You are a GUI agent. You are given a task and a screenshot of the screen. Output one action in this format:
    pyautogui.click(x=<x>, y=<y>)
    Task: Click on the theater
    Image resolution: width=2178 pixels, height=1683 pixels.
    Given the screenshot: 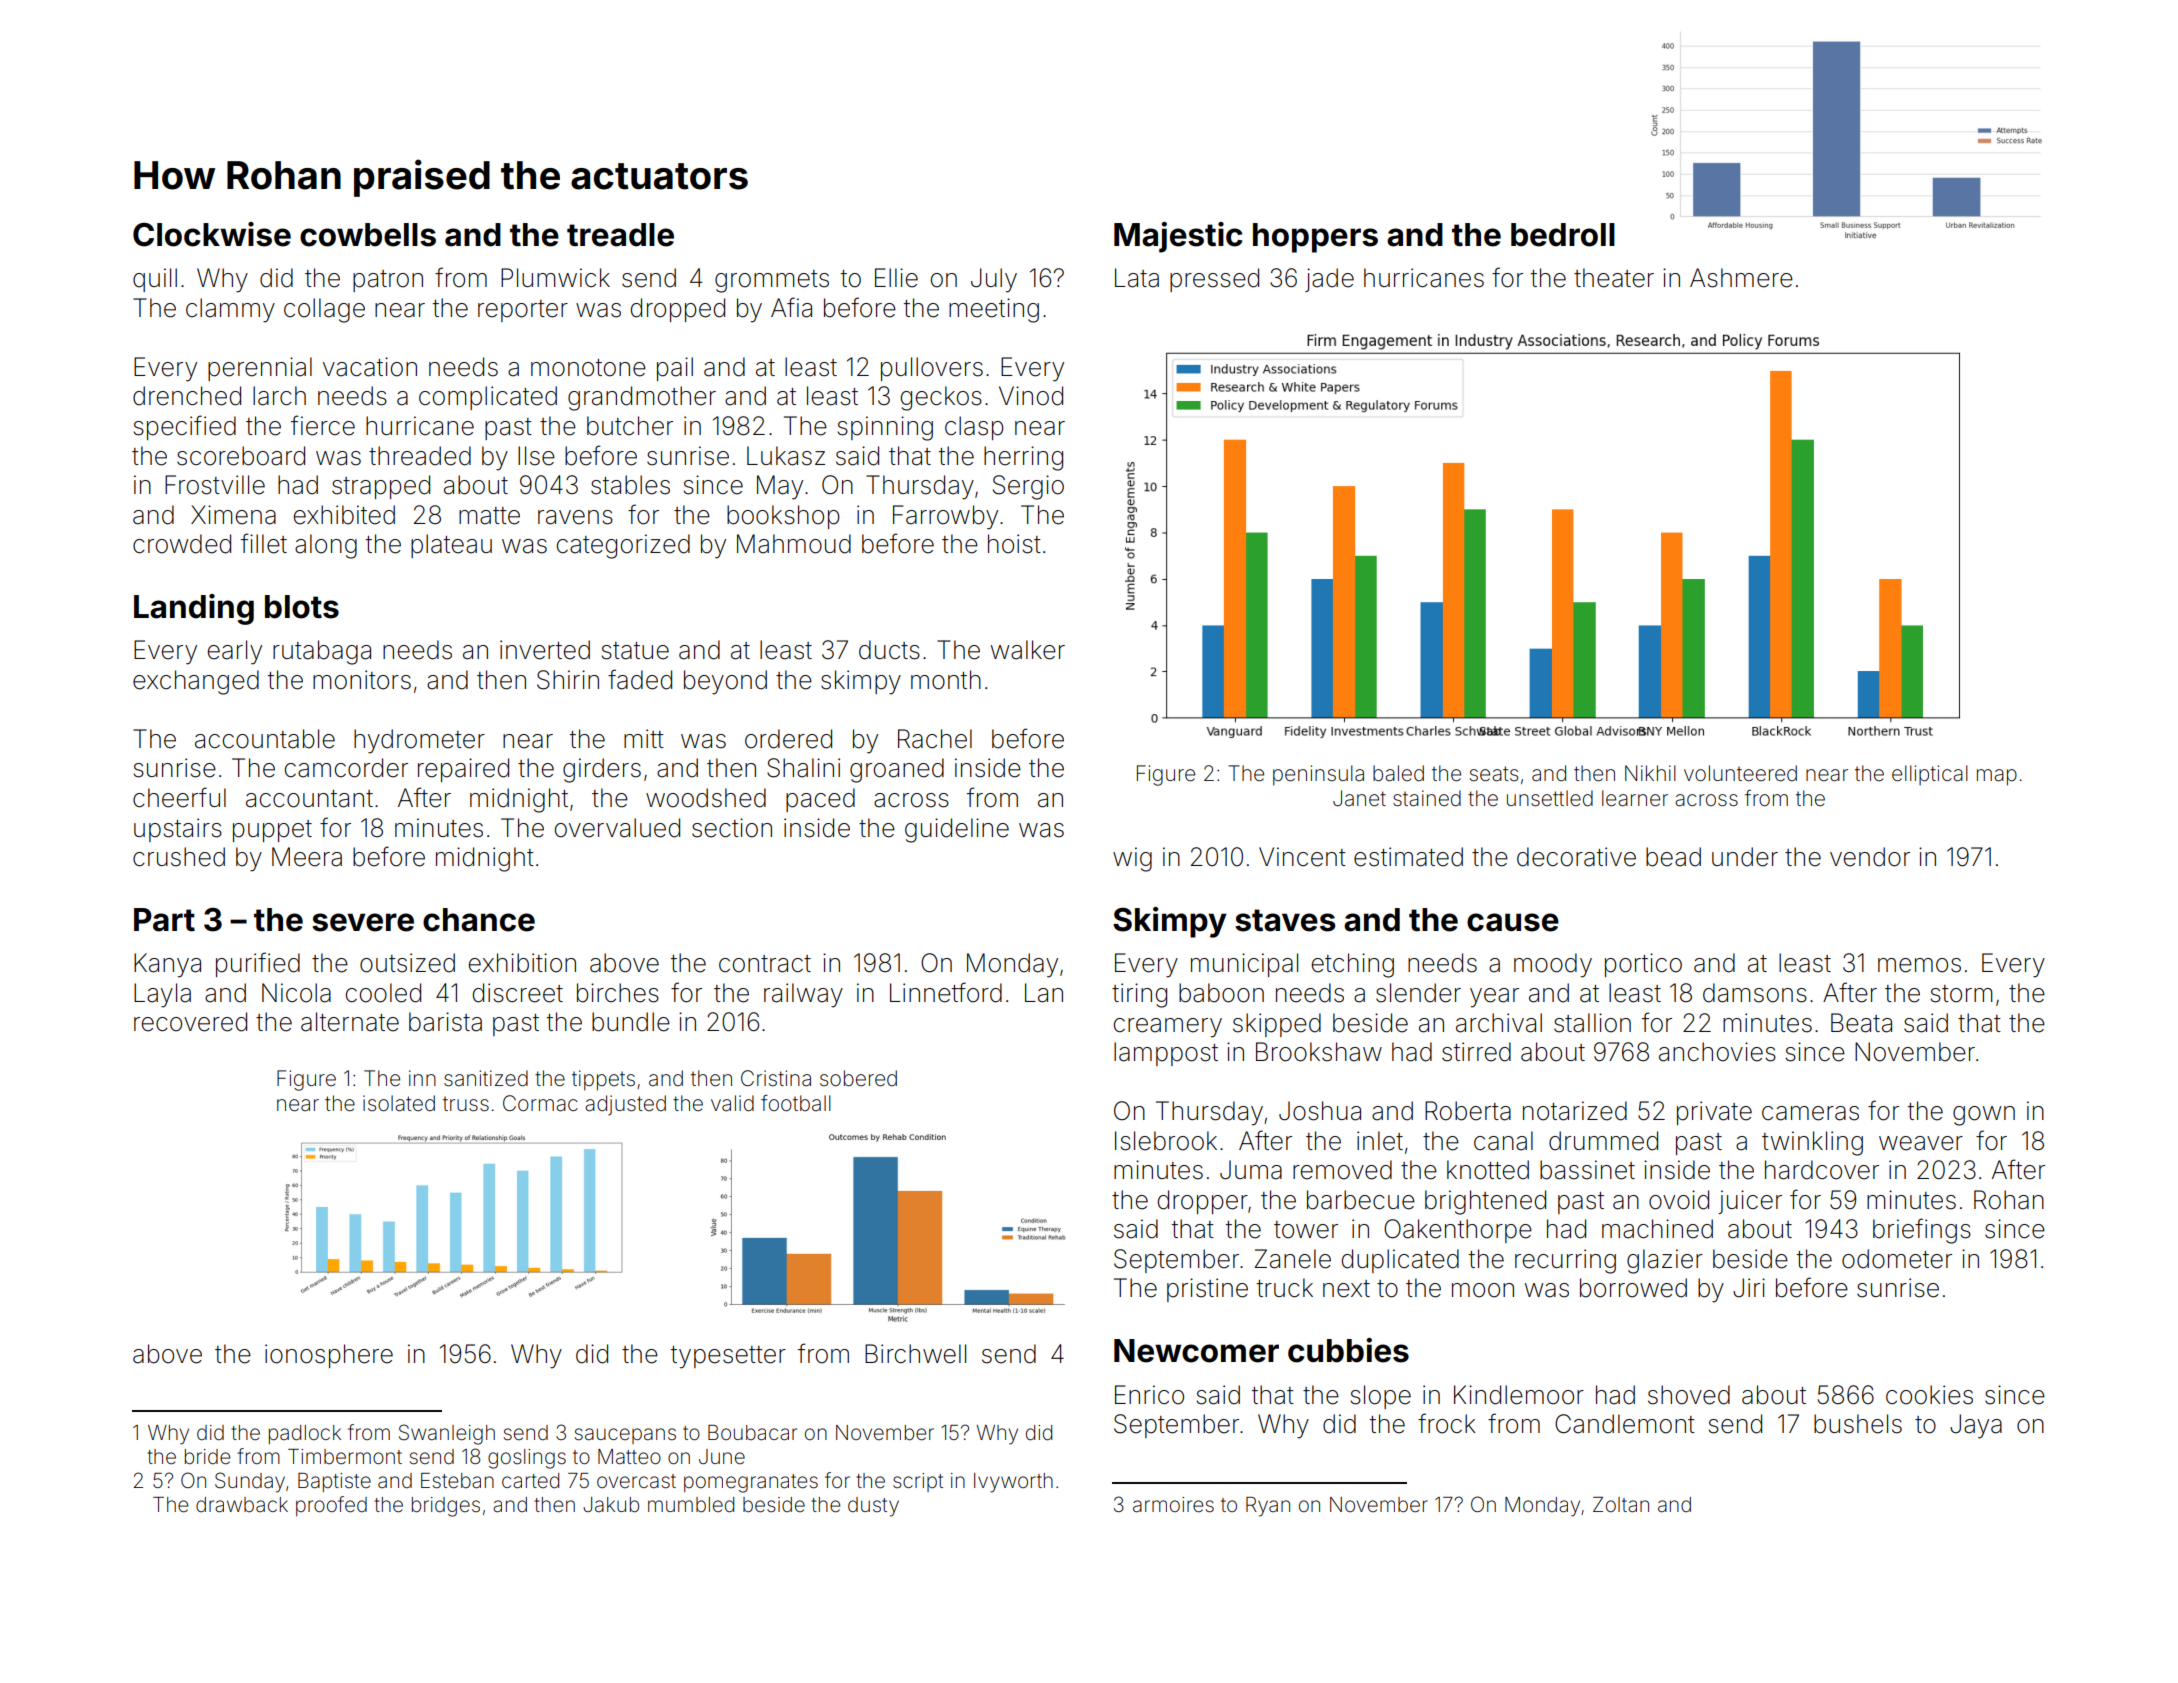 What is the action you would take?
    pyautogui.click(x=1614, y=278)
